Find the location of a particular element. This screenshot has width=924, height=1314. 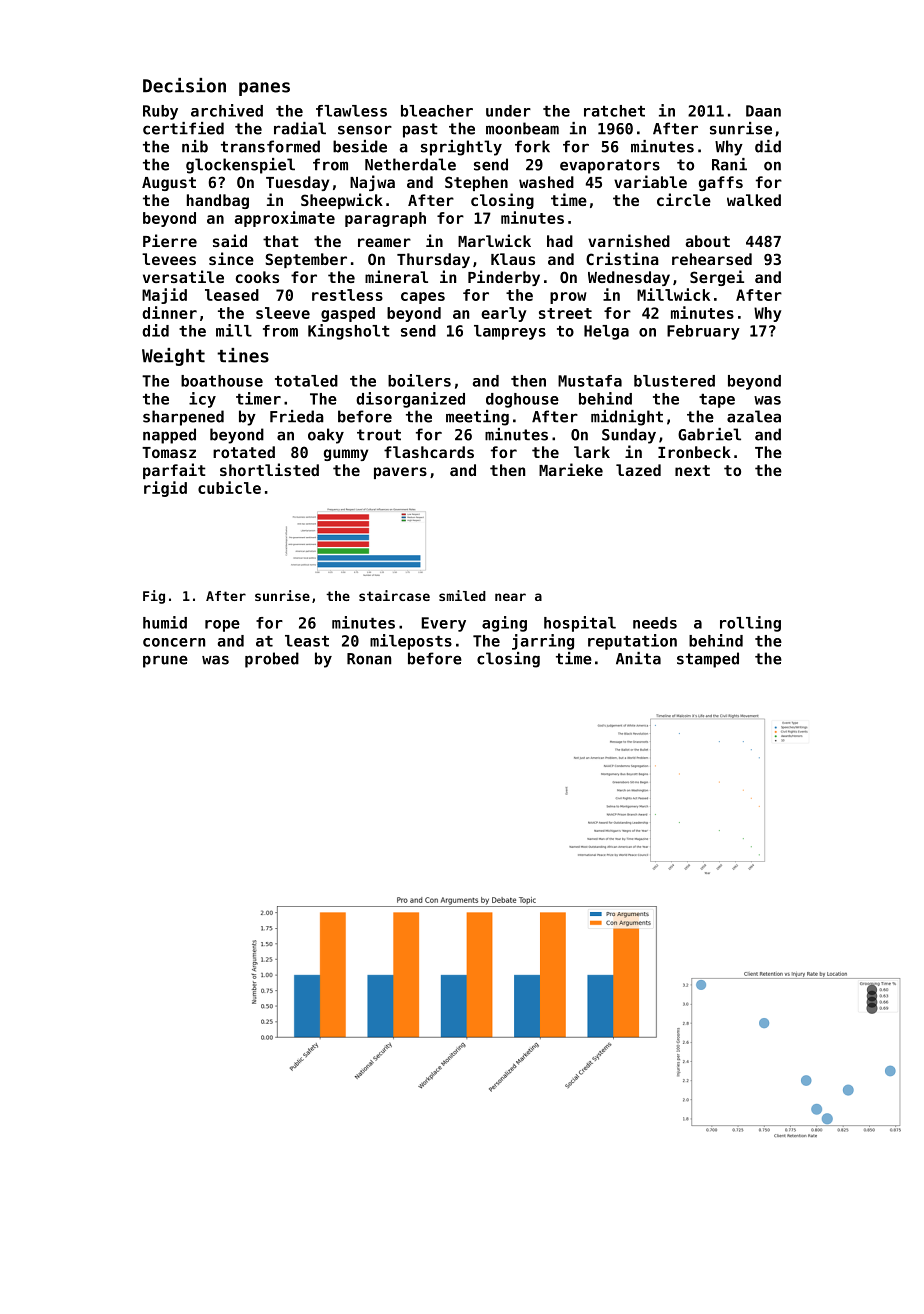

rope is located at coordinates (222, 626).
